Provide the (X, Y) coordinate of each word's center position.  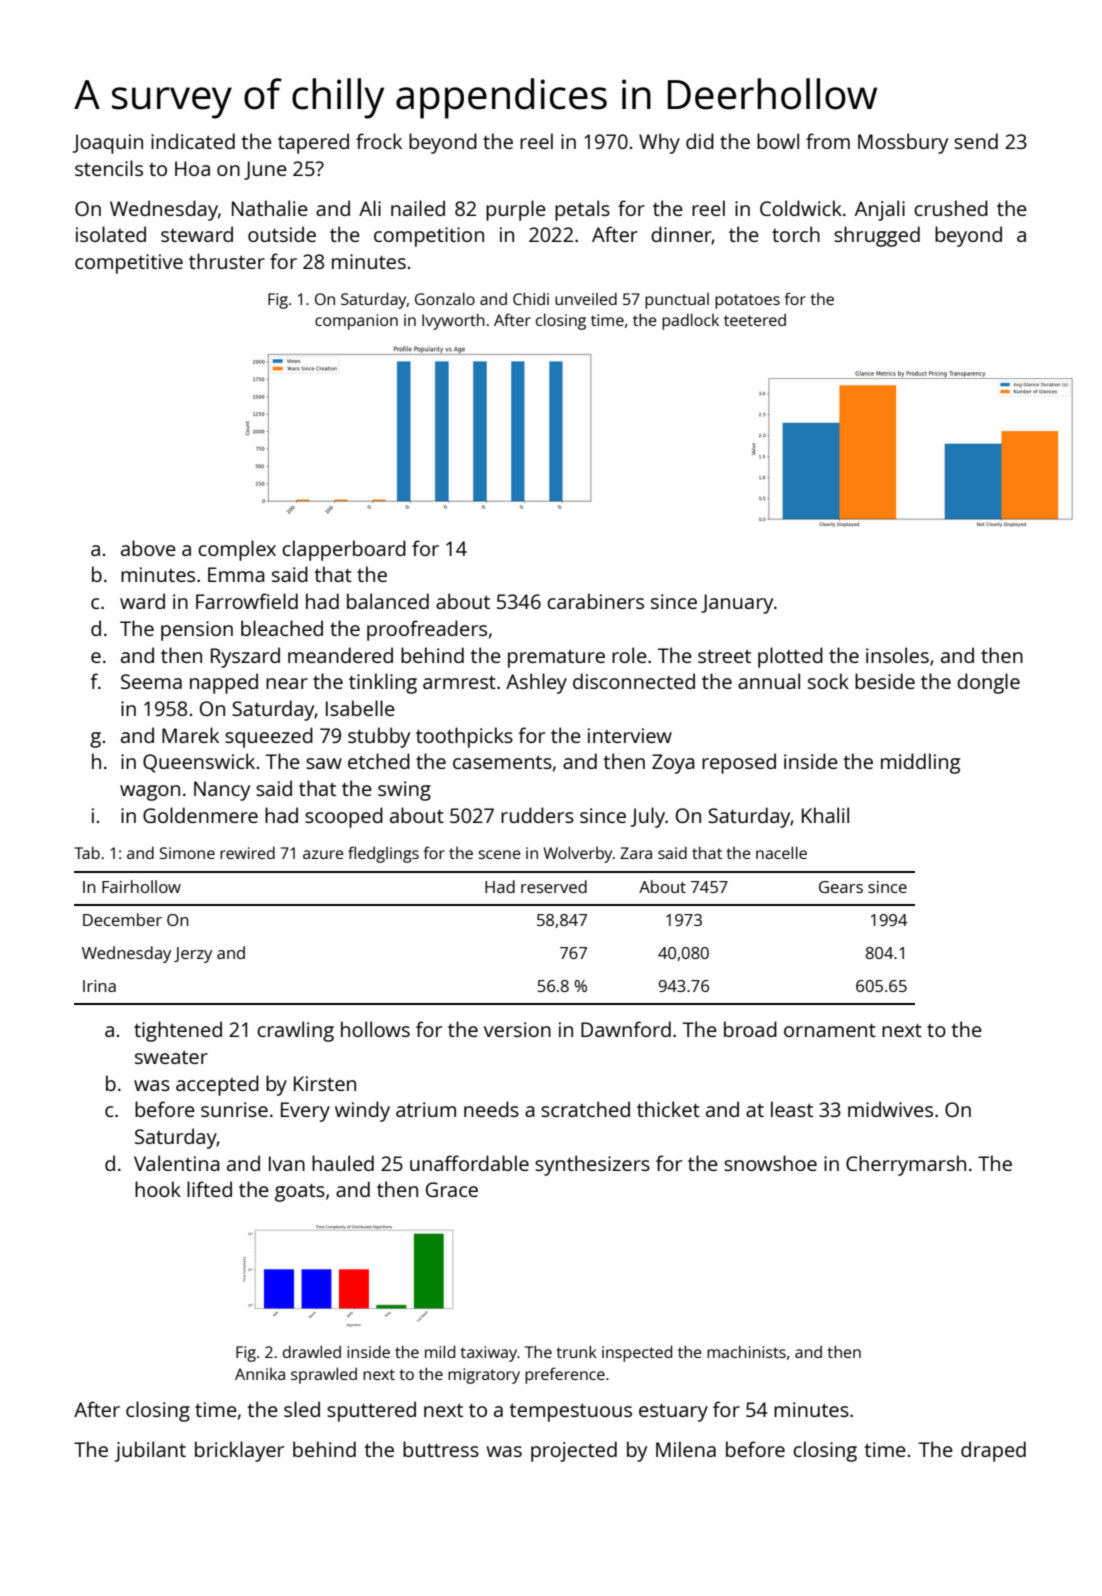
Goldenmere (200, 815)
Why (659, 143)
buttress (441, 1449)
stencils (109, 168)
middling (920, 763)
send (976, 141)
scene (500, 854)
